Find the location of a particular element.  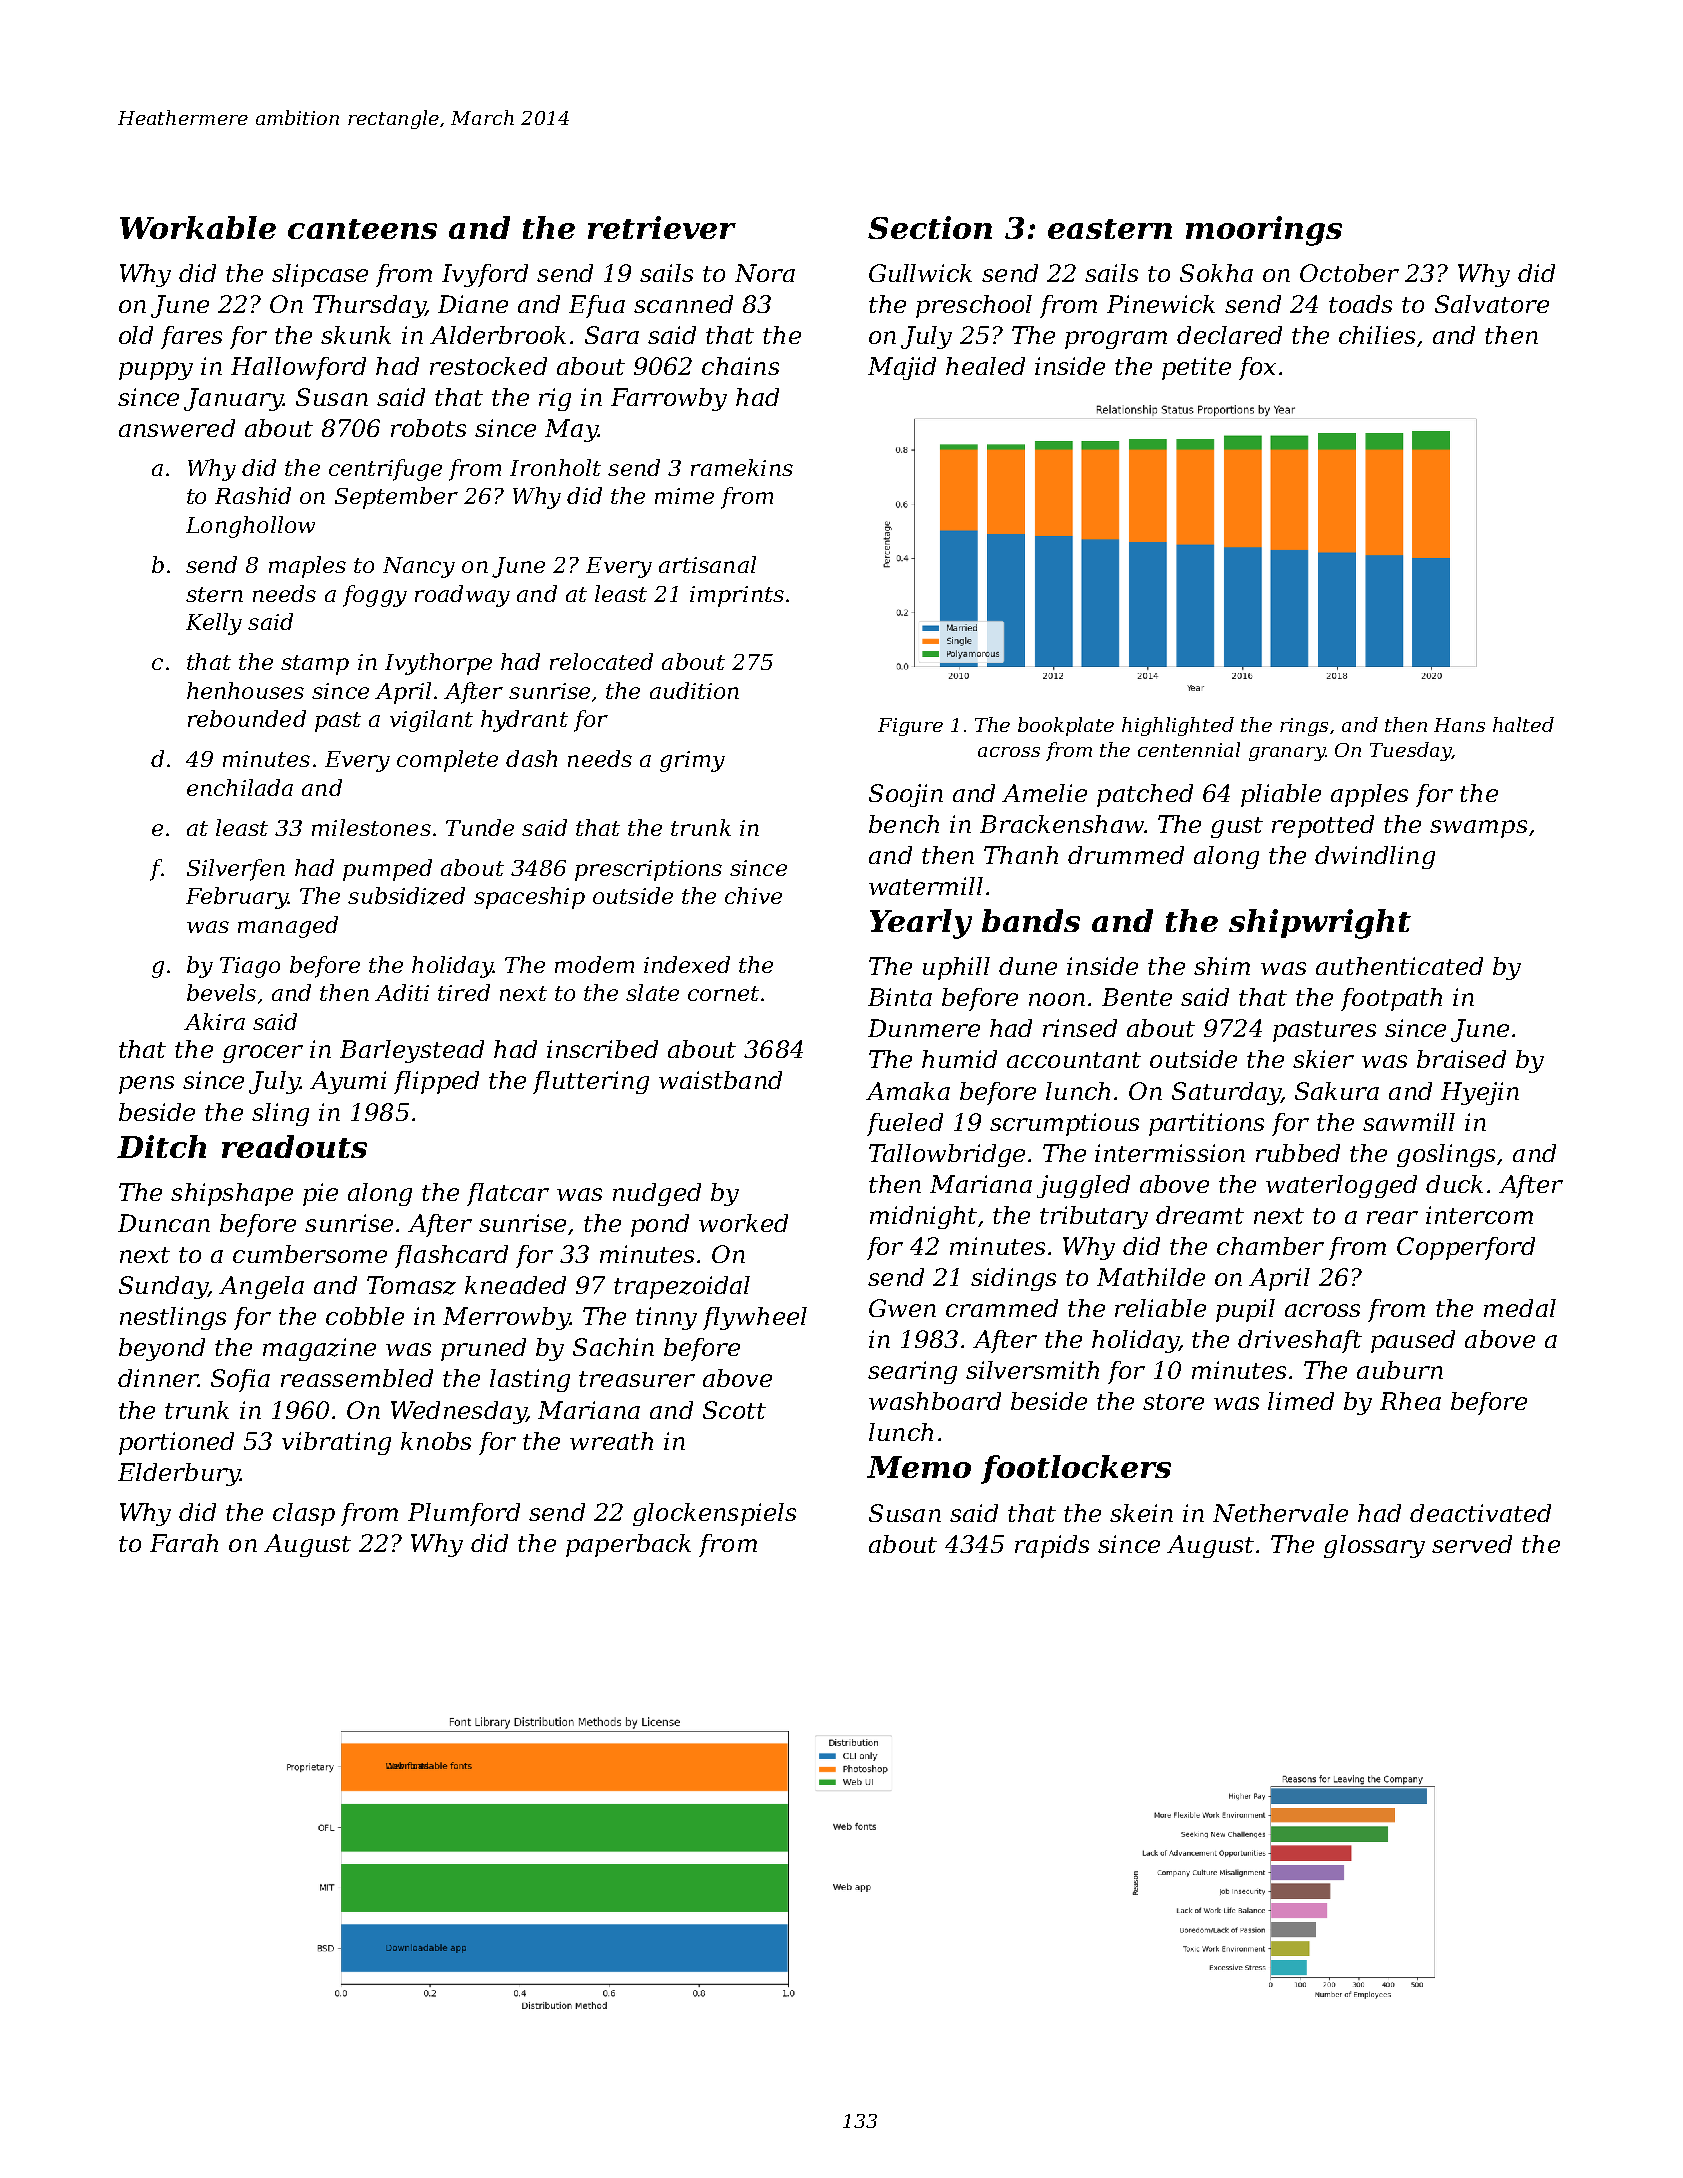

braised is located at coordinates (1461, 1059).
